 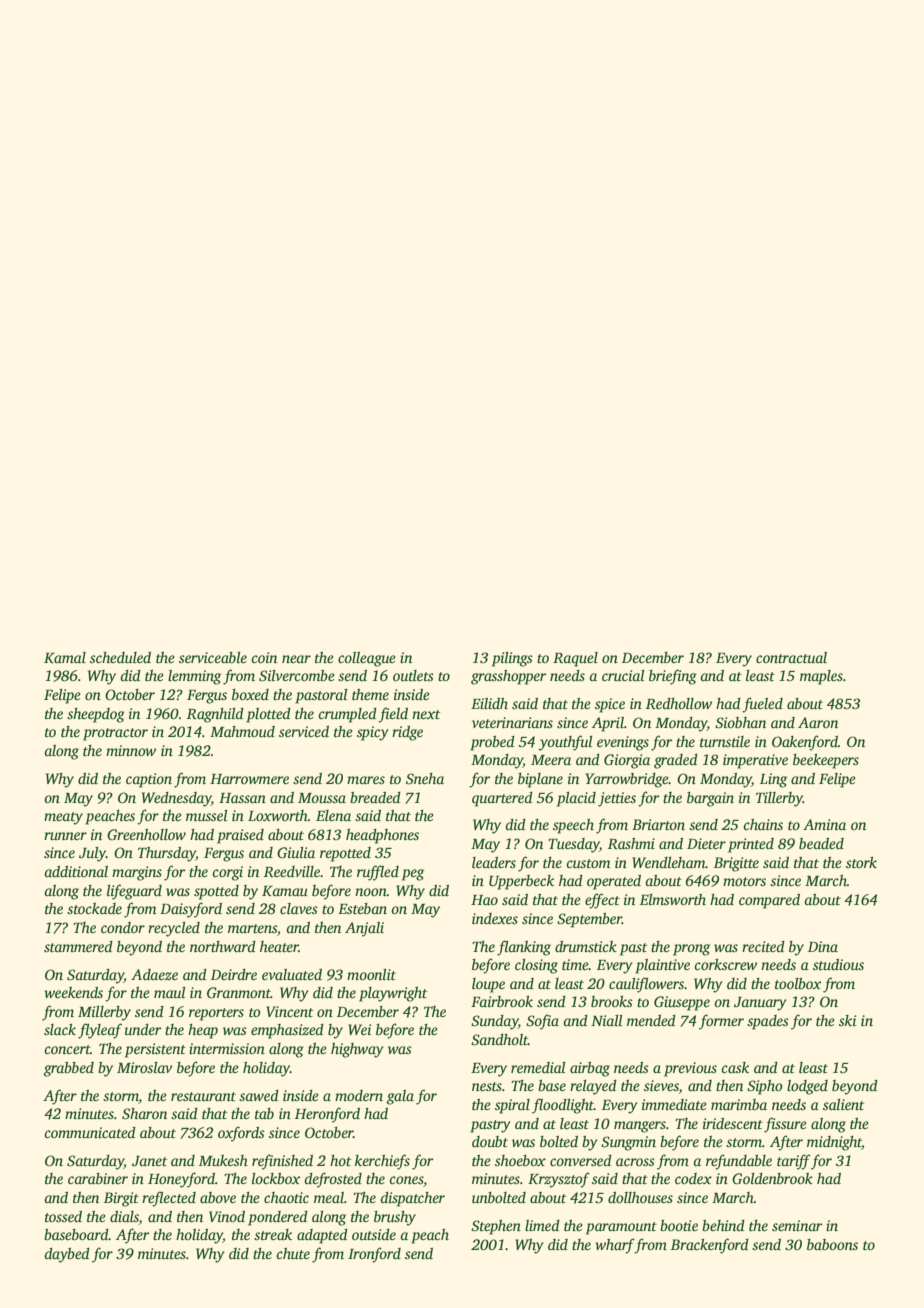 I want to click on outside, so click(x=374, y=1234).
